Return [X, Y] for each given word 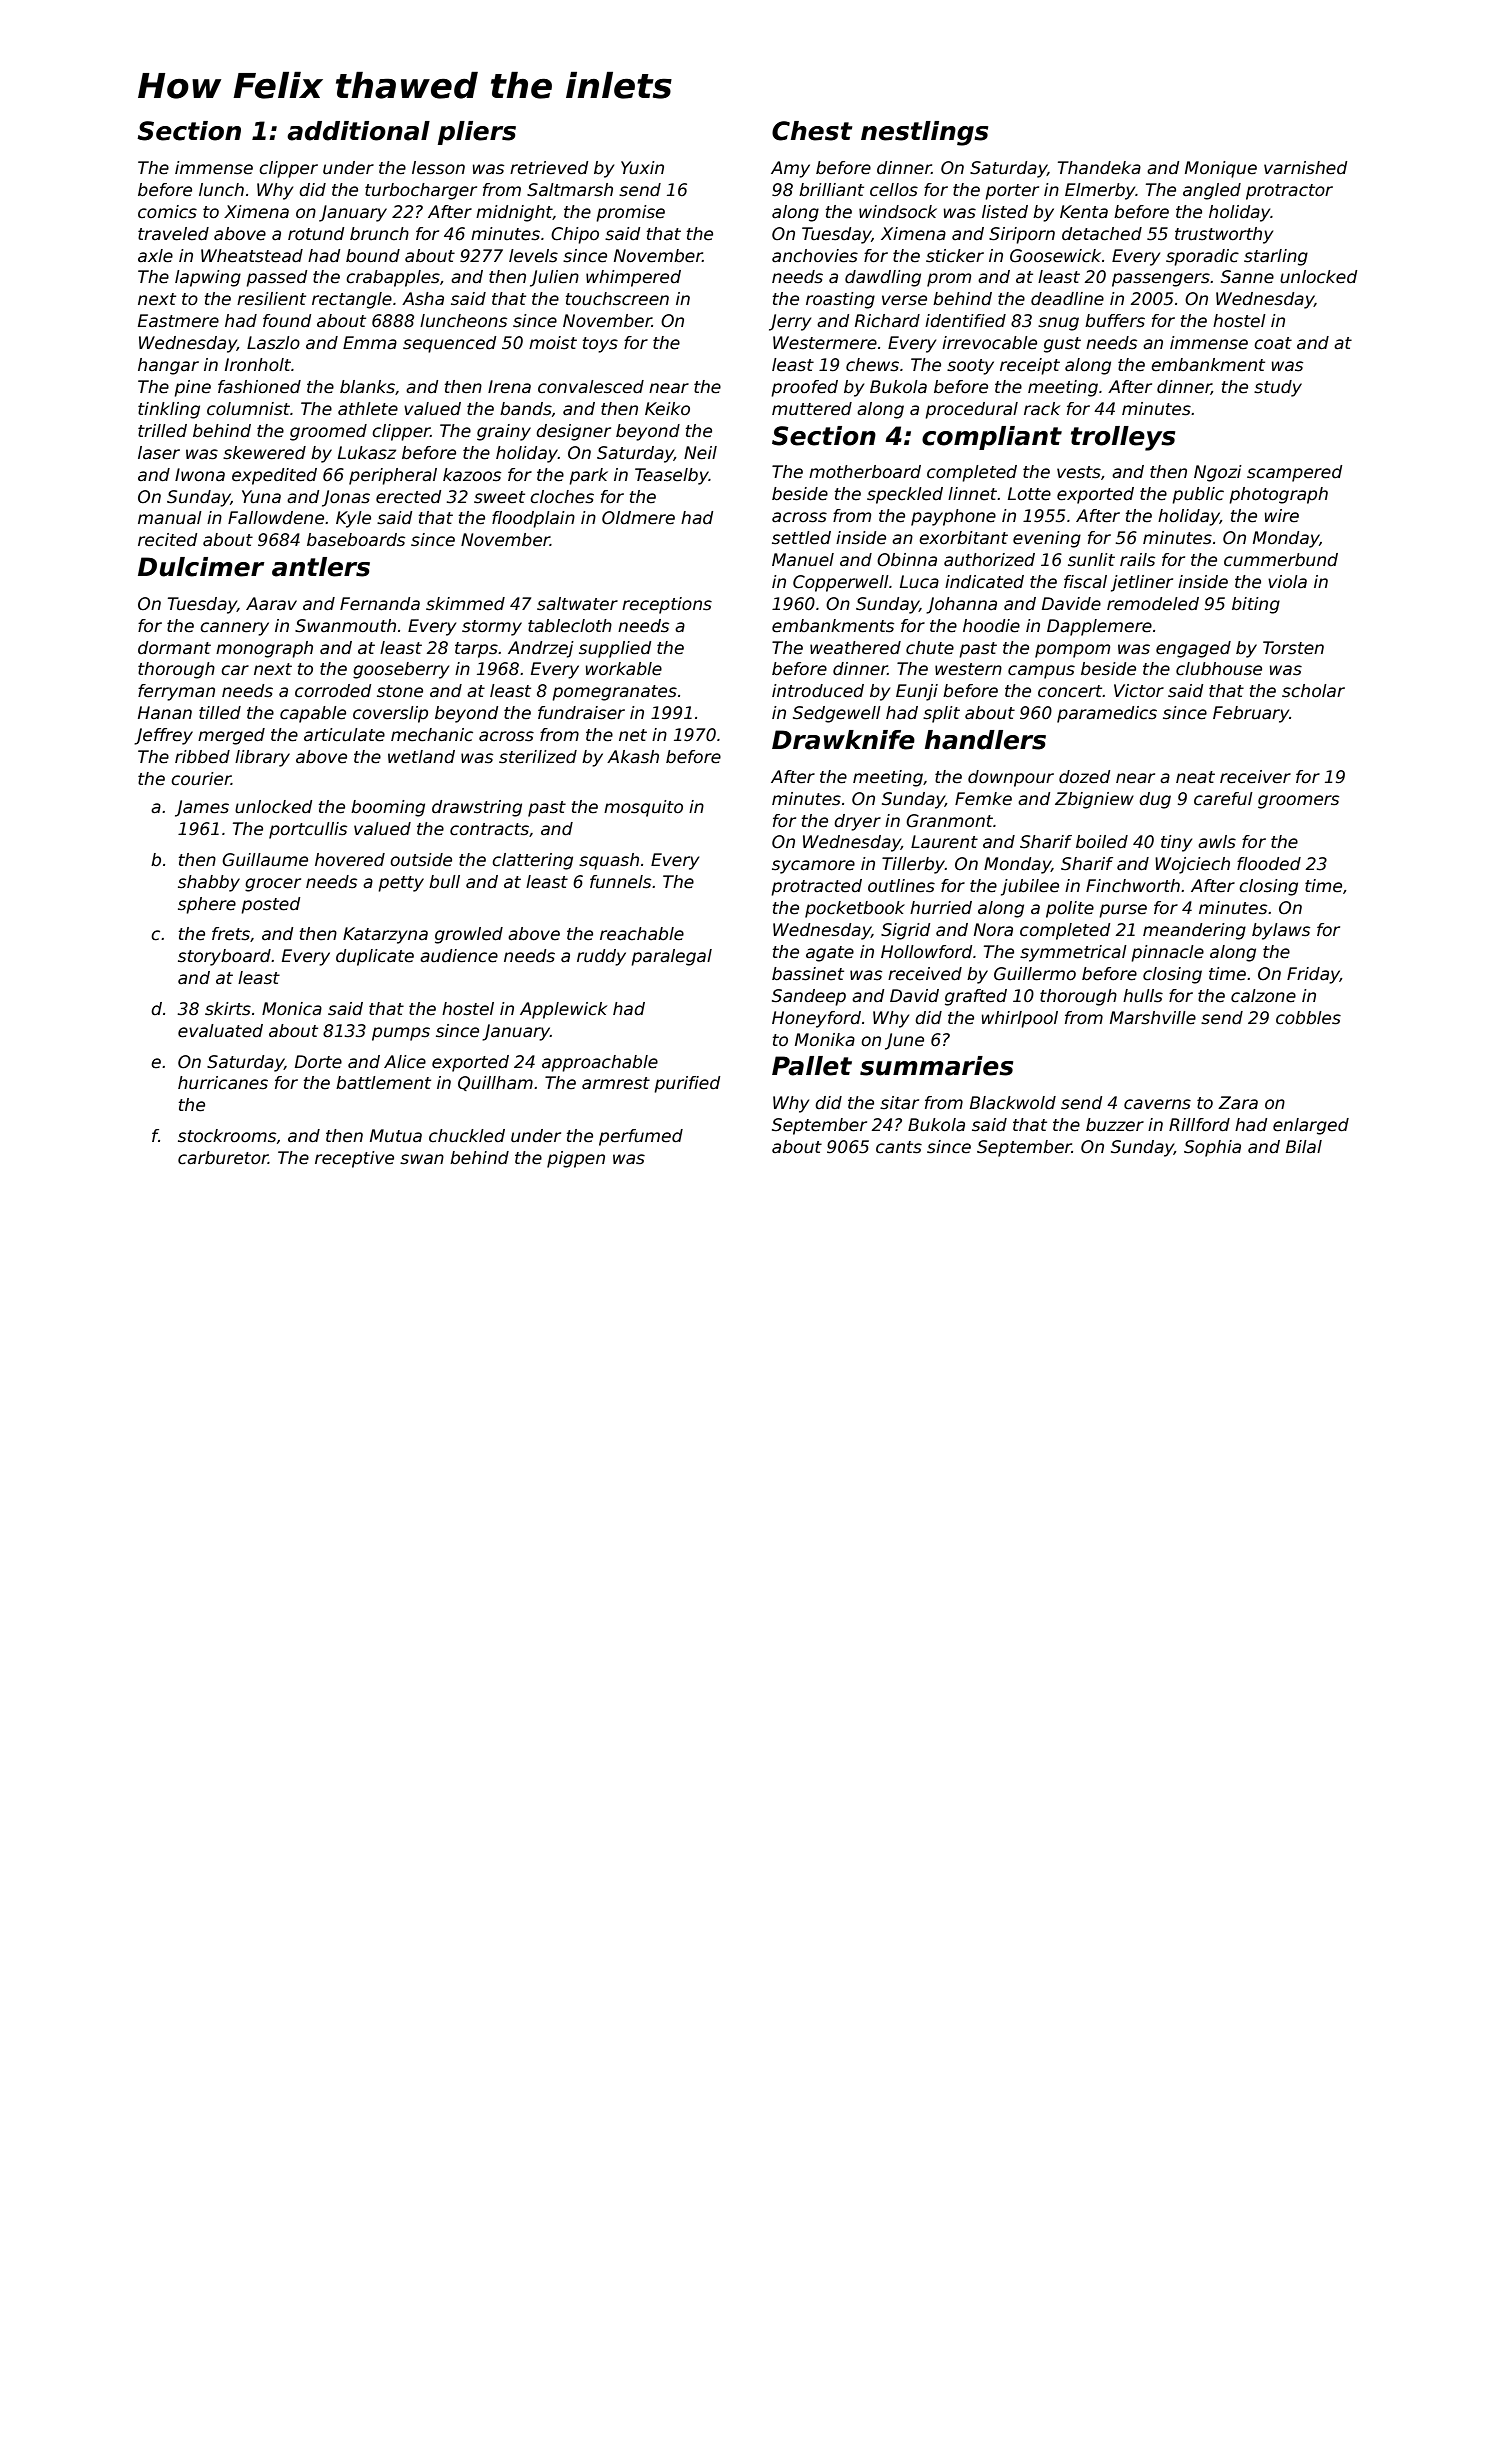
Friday [1313, 975]
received [925, 974]
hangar [168, 366]
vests [1079, 472]
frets [231, 934]
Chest [812, 131]
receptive [354, 1159]
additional [358, 131]
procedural [971, 410]
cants [899, 1147]
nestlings [924, 133]
